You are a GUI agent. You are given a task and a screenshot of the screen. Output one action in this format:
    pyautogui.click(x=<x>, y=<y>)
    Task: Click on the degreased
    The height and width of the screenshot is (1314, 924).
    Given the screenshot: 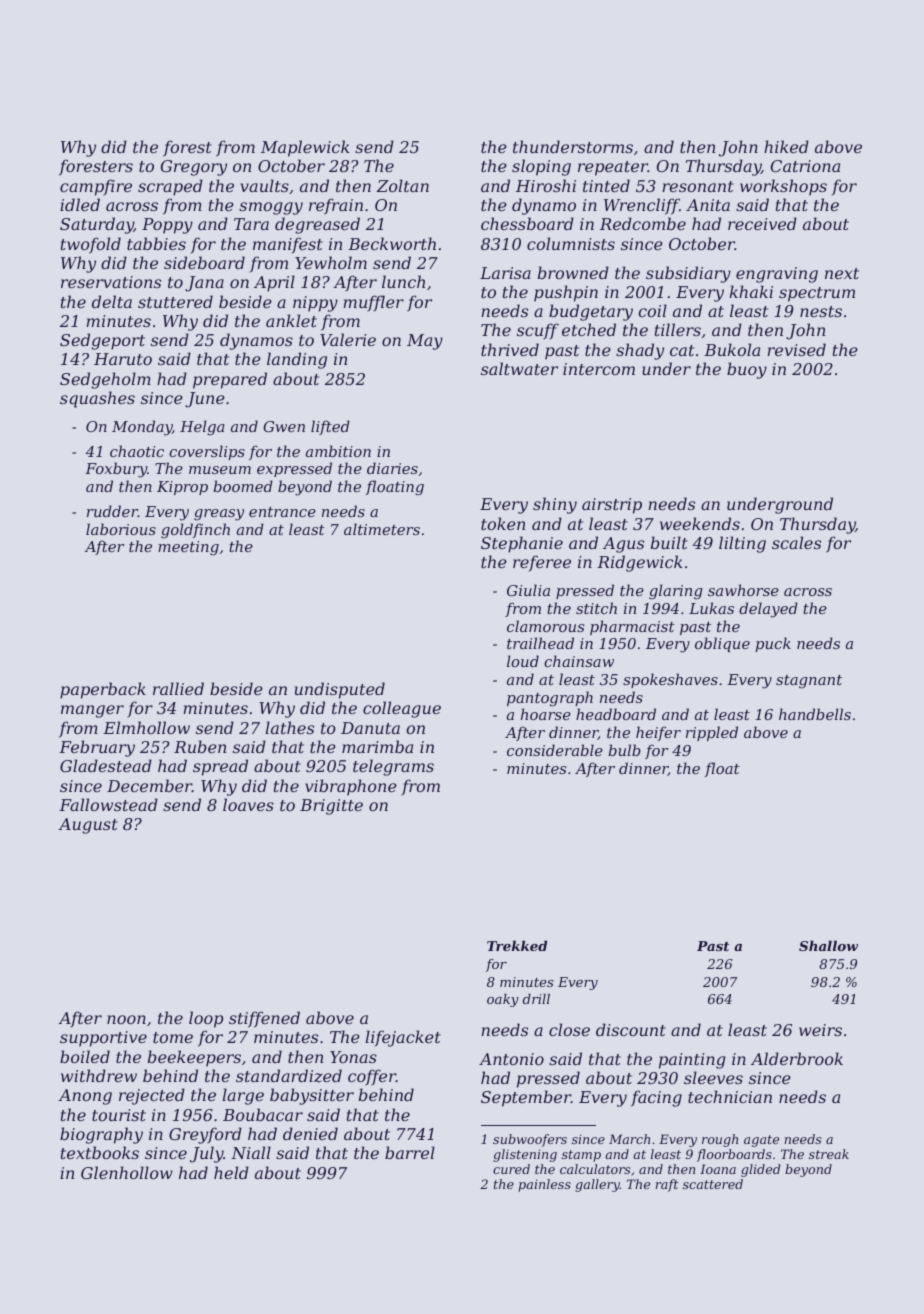 What is the action you would take?
    pyautogui.click(x=317, y=225)
